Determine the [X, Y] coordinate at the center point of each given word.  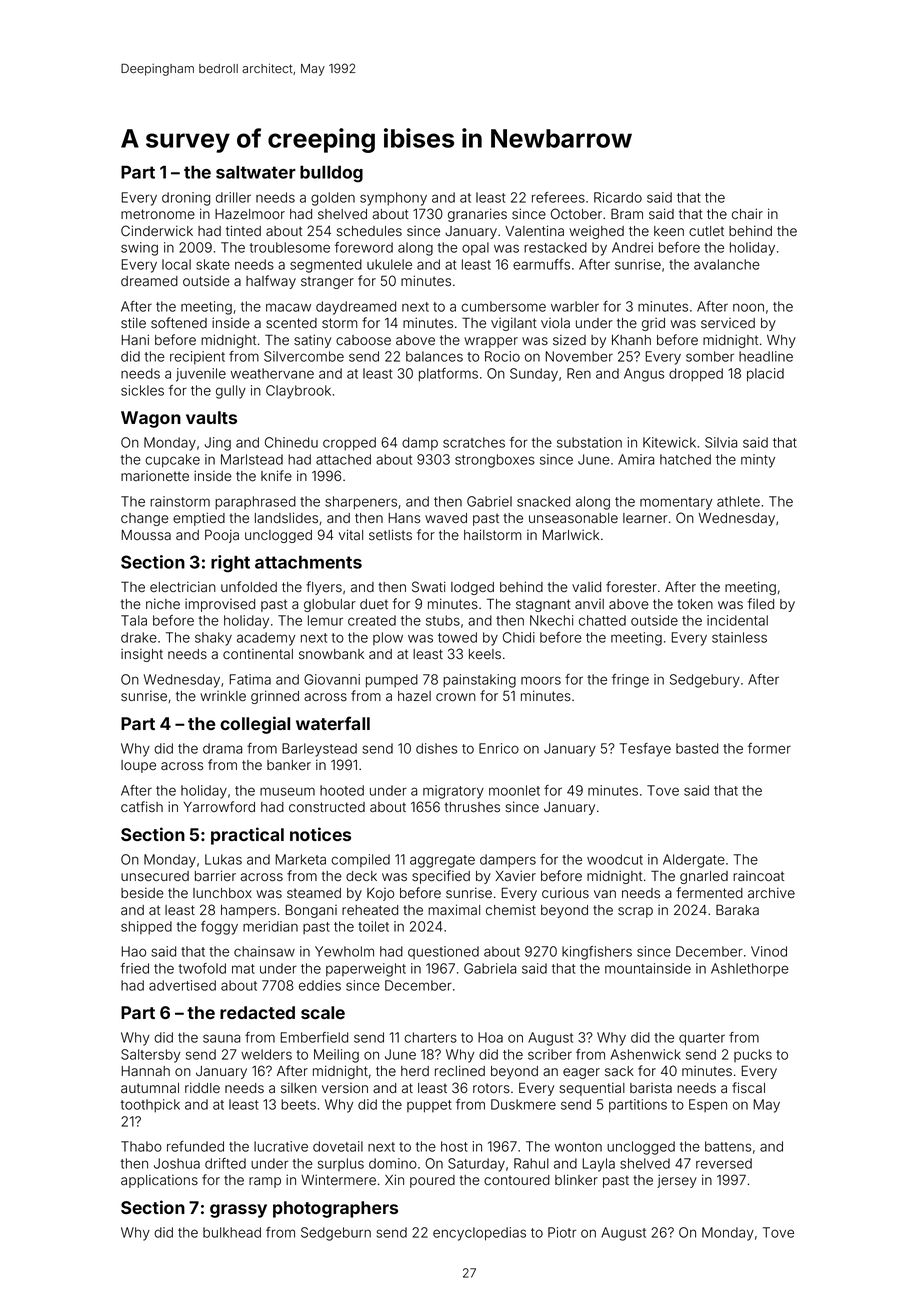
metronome [158, 214]
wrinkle [223, 696]
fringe [630, 681]
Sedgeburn [336, 1234]
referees [558, 197]
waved [446, 518]
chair [747, 214]
